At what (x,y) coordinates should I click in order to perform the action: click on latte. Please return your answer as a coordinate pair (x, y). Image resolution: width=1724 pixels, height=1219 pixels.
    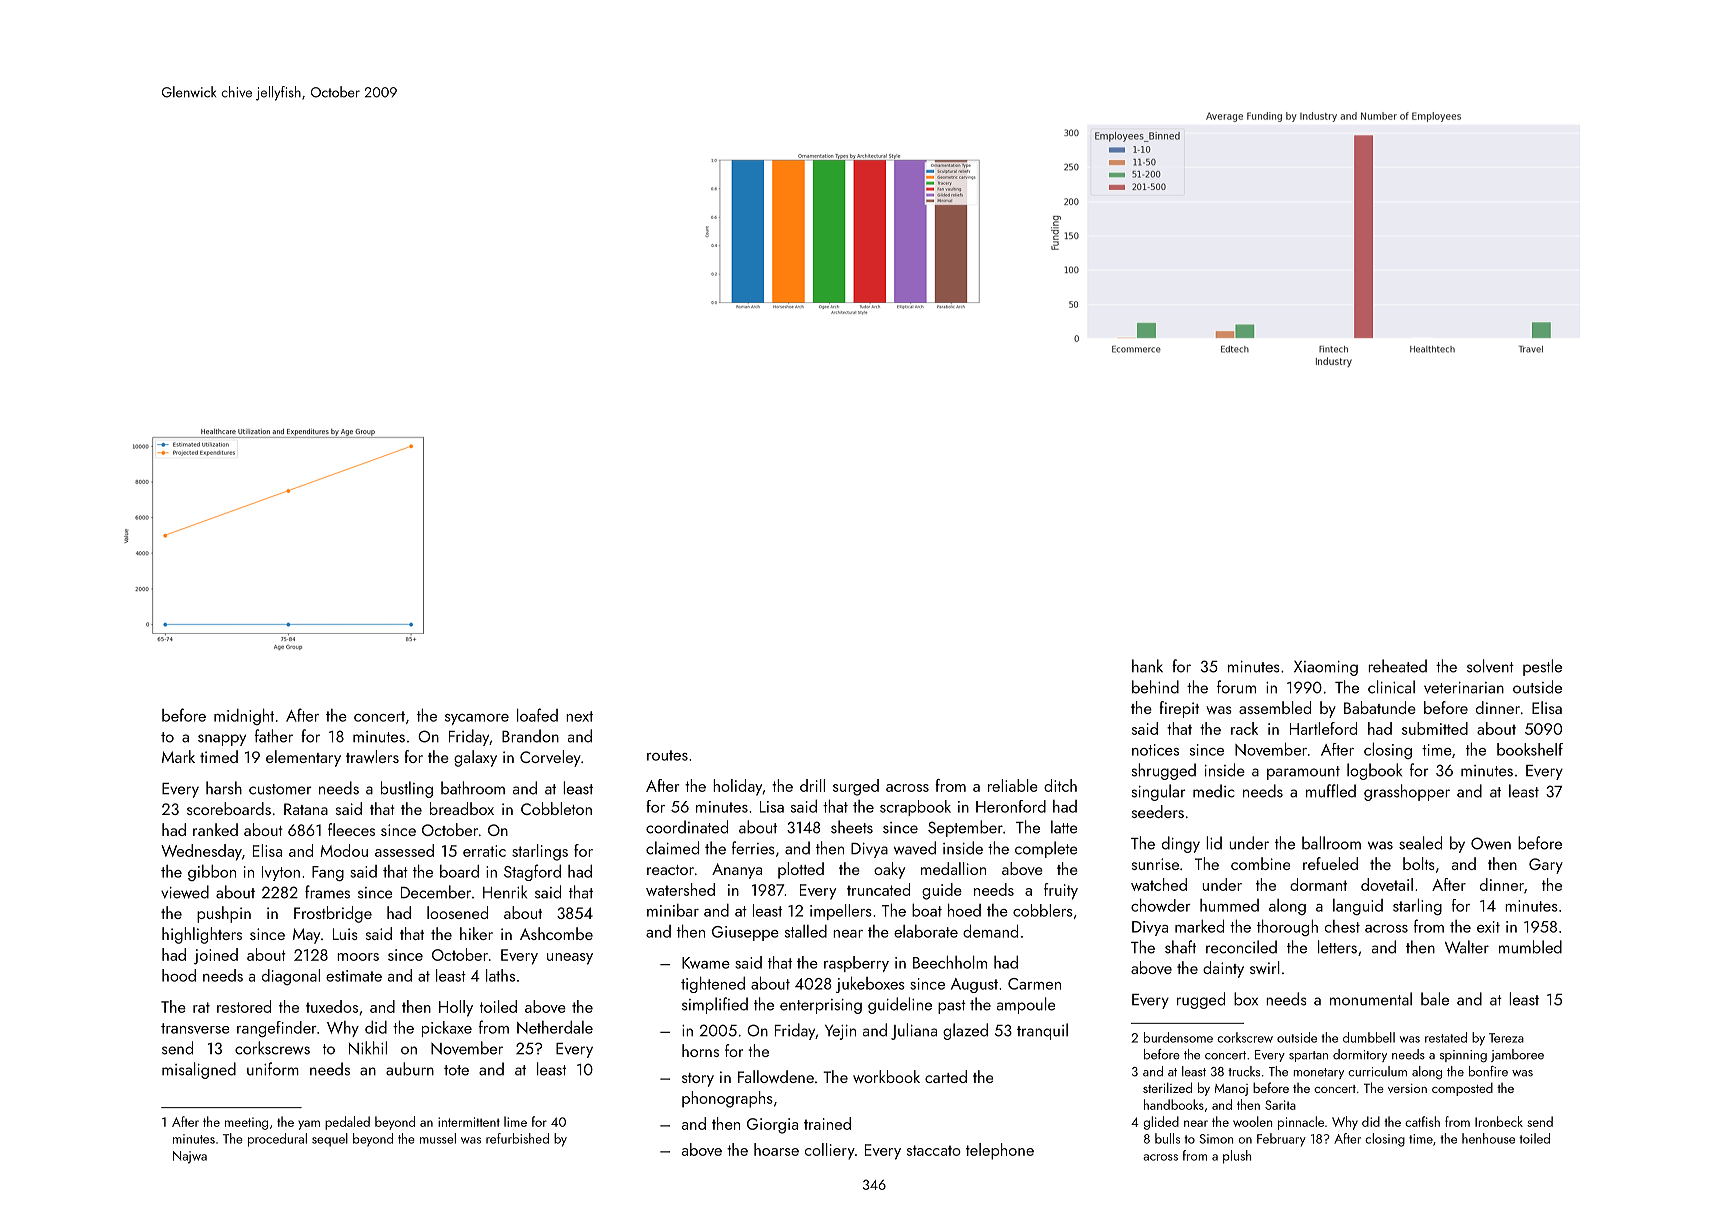
    Looking at the image, I should click on (1064, 827).
